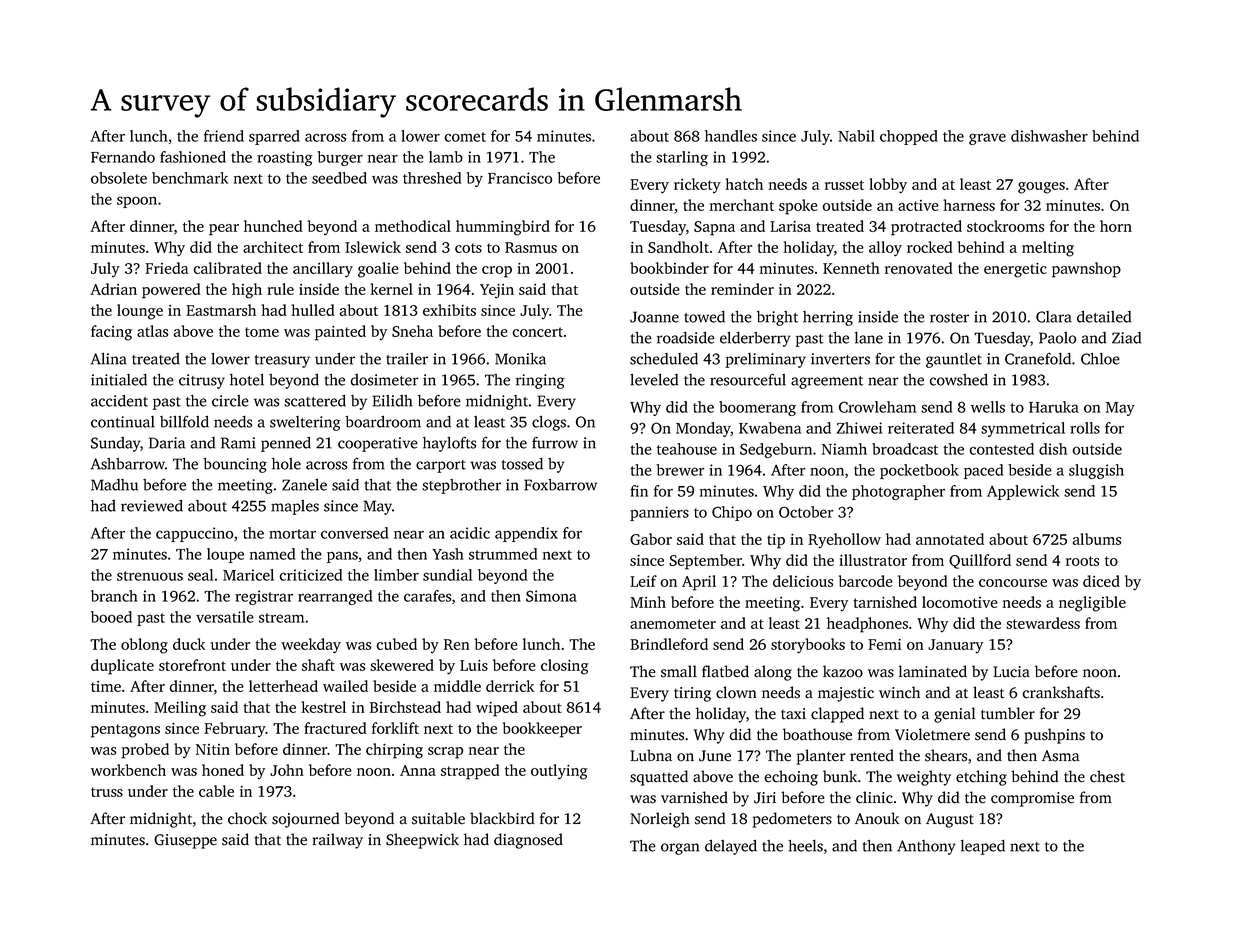 This document has width=1233, height=952. Describe the element at coordinates (981, 778) in the document. I see `etching` at that location.
